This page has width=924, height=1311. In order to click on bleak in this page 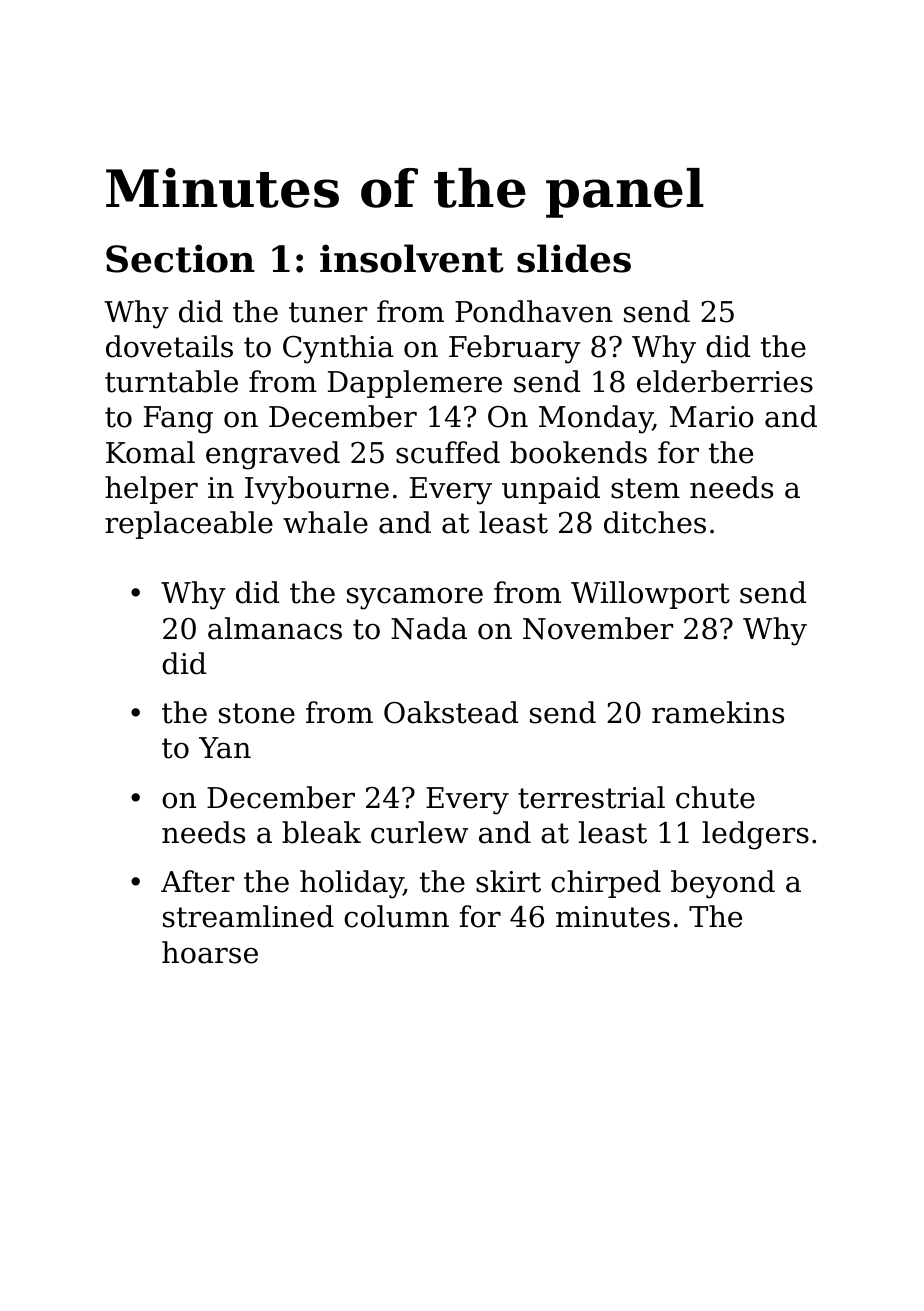, I will do `click(321, 832)`.
